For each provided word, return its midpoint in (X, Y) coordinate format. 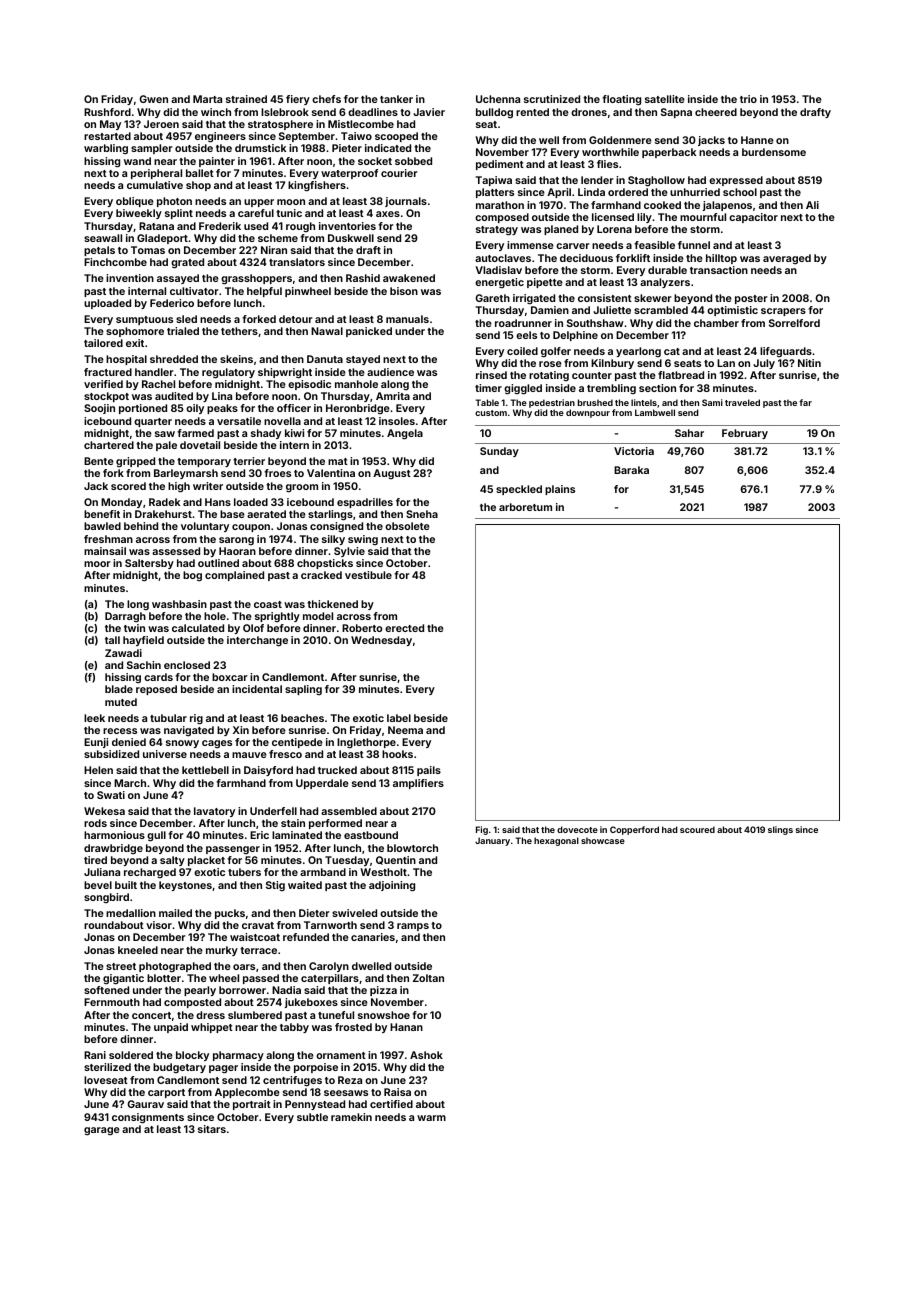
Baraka (631, 470)
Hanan (406, 1027)
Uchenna (498, 99)
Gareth (492, 298)
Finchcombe (115, 262)
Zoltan (428, 978)
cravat (258, 925)
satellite (665, 99)
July (764, 364)
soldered (131, 1055)
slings (780, 830)
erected (404, 628)
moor (97, 564)
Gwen (153, 99)
